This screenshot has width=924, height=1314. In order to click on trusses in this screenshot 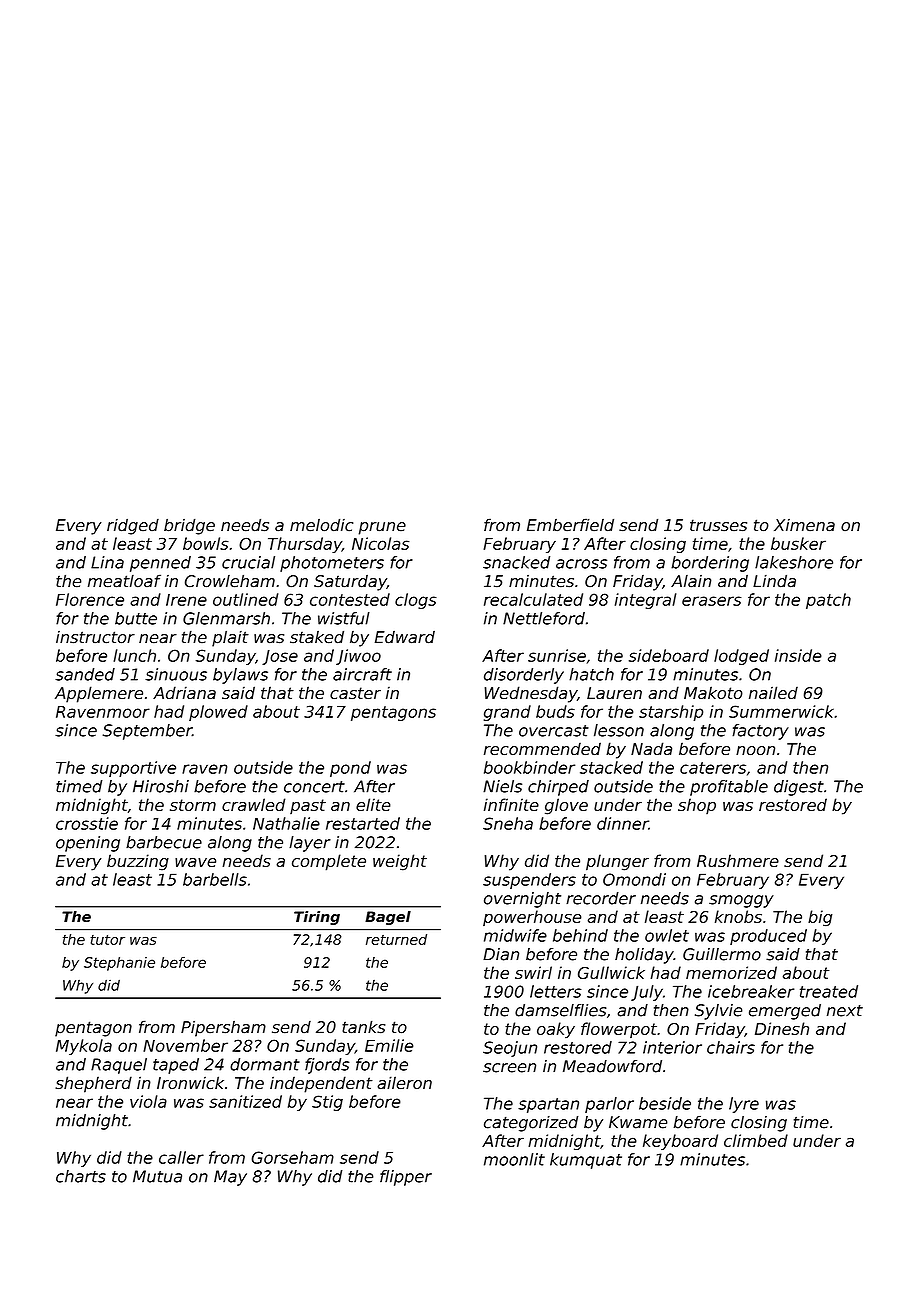, I will do `click(718, 525)`.
